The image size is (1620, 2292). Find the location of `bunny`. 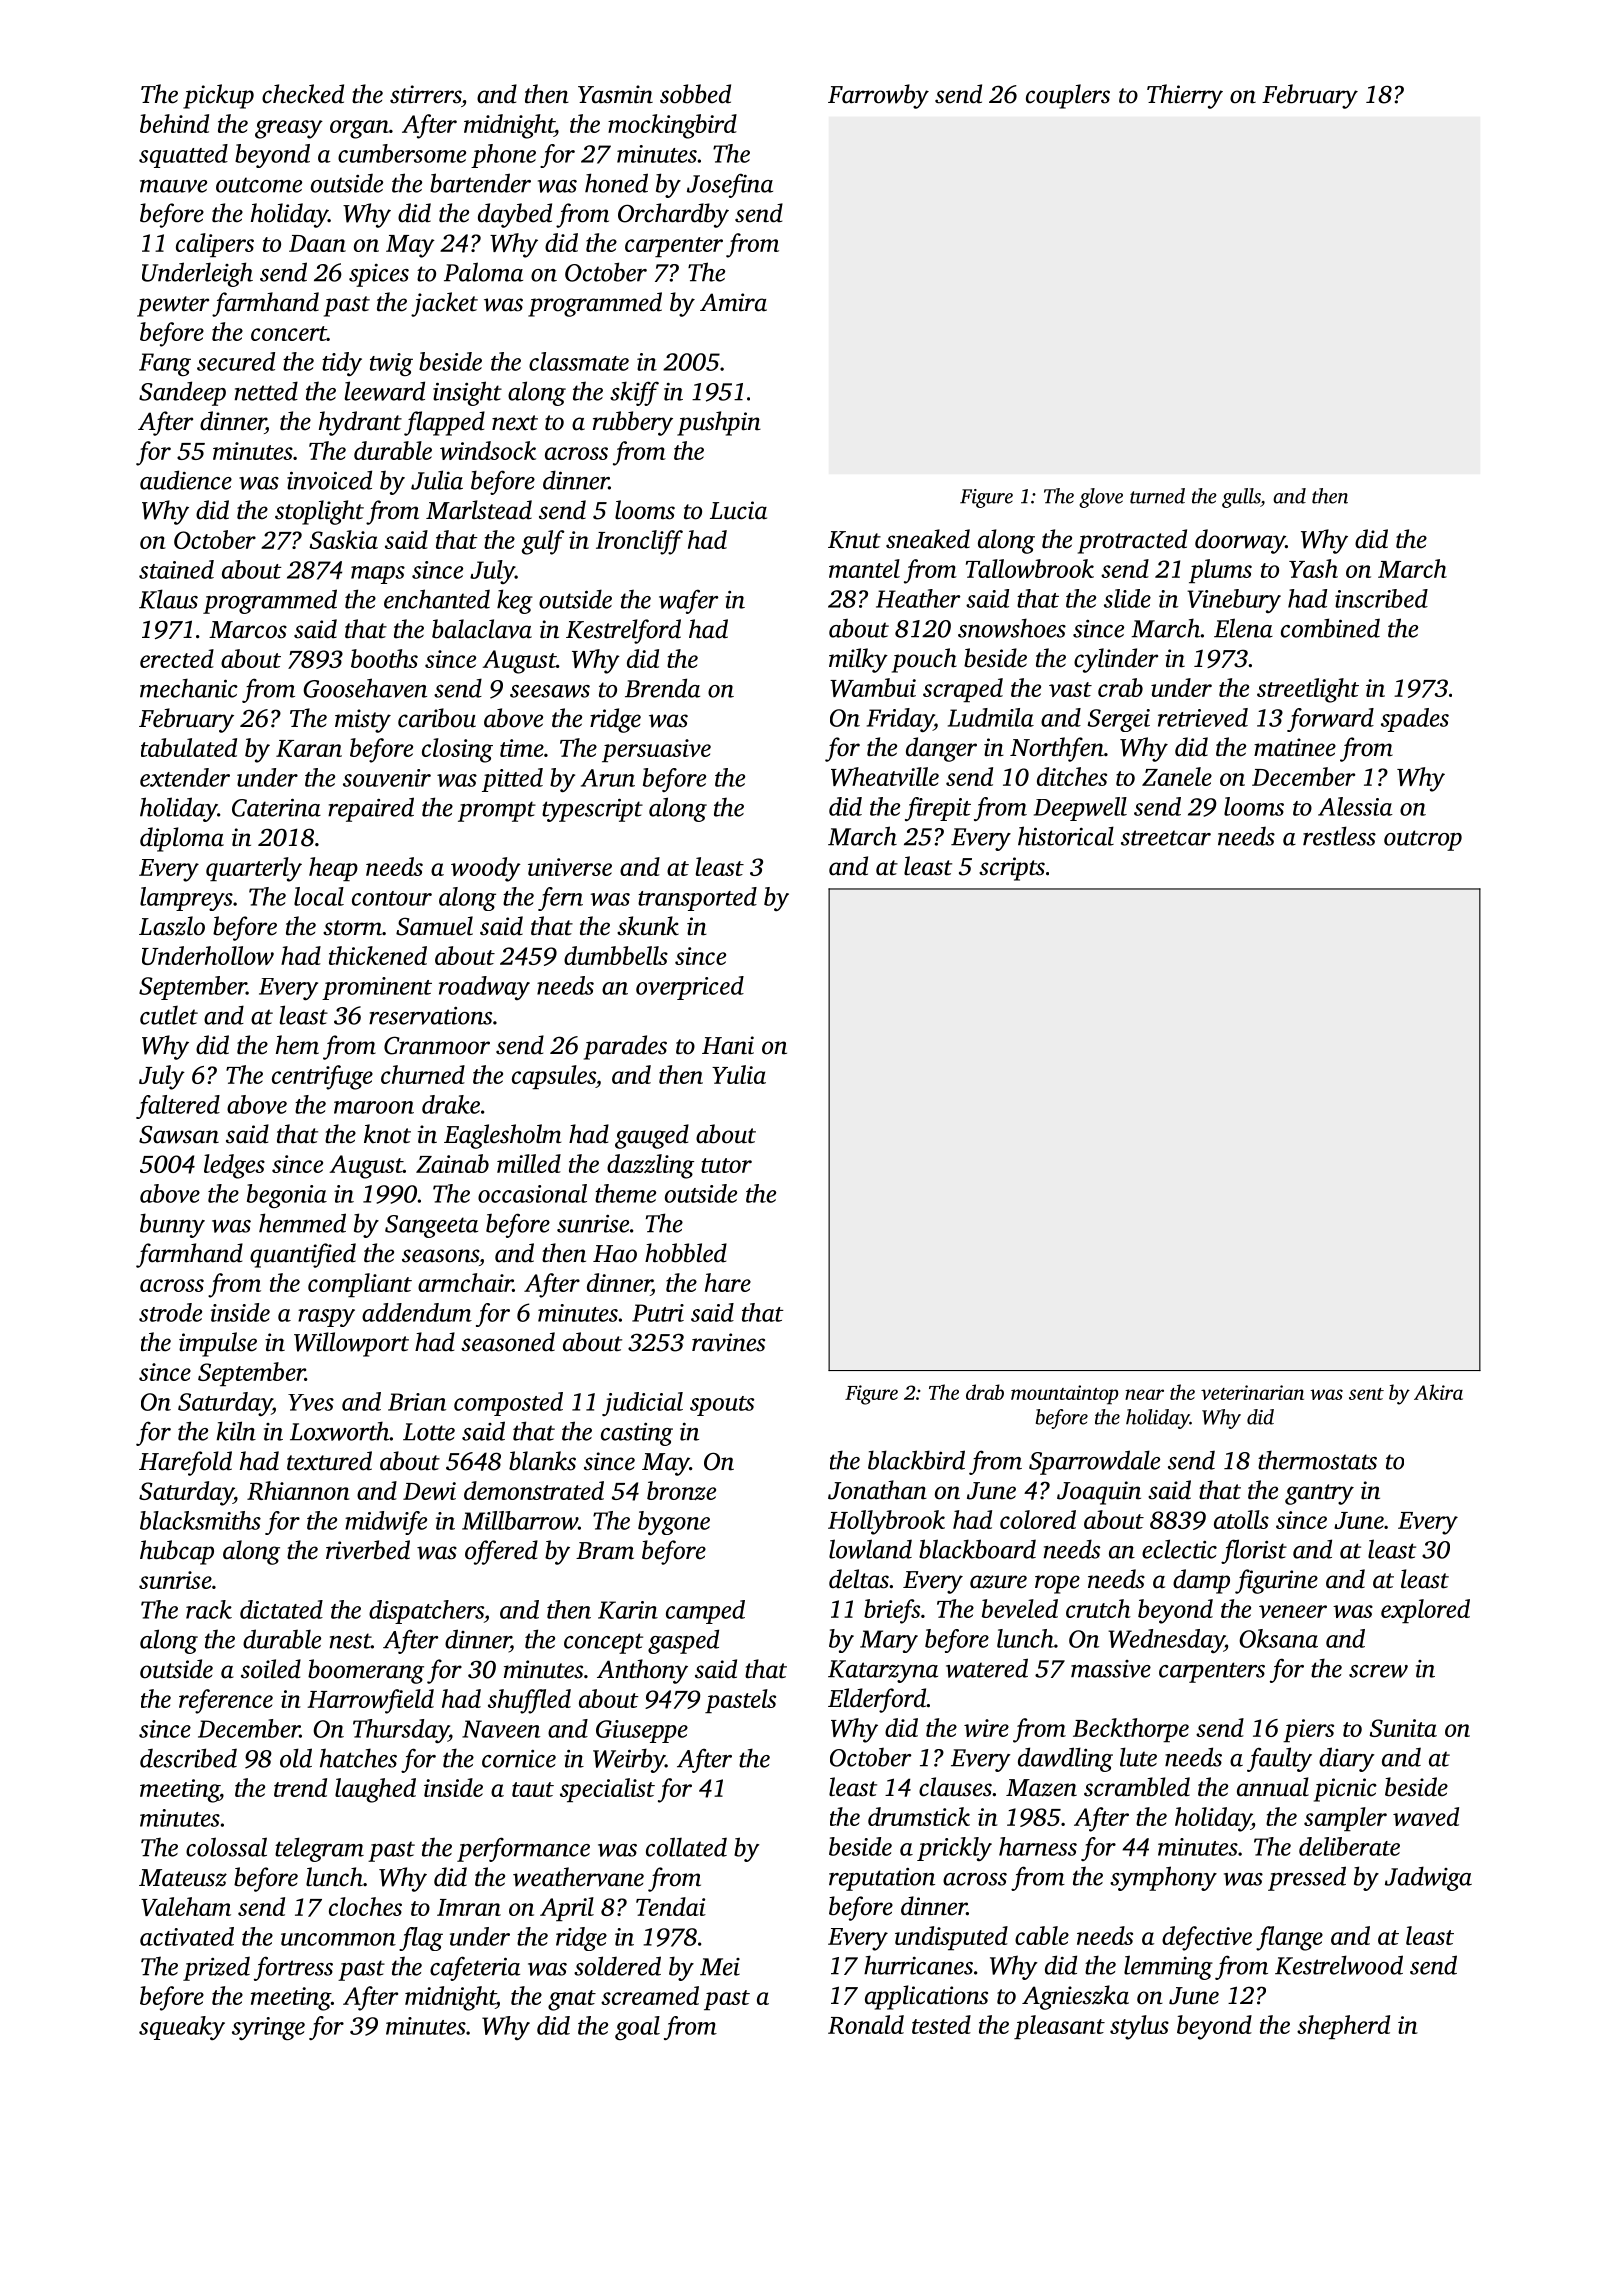

bunny is located at coordinates (172, 1225).
